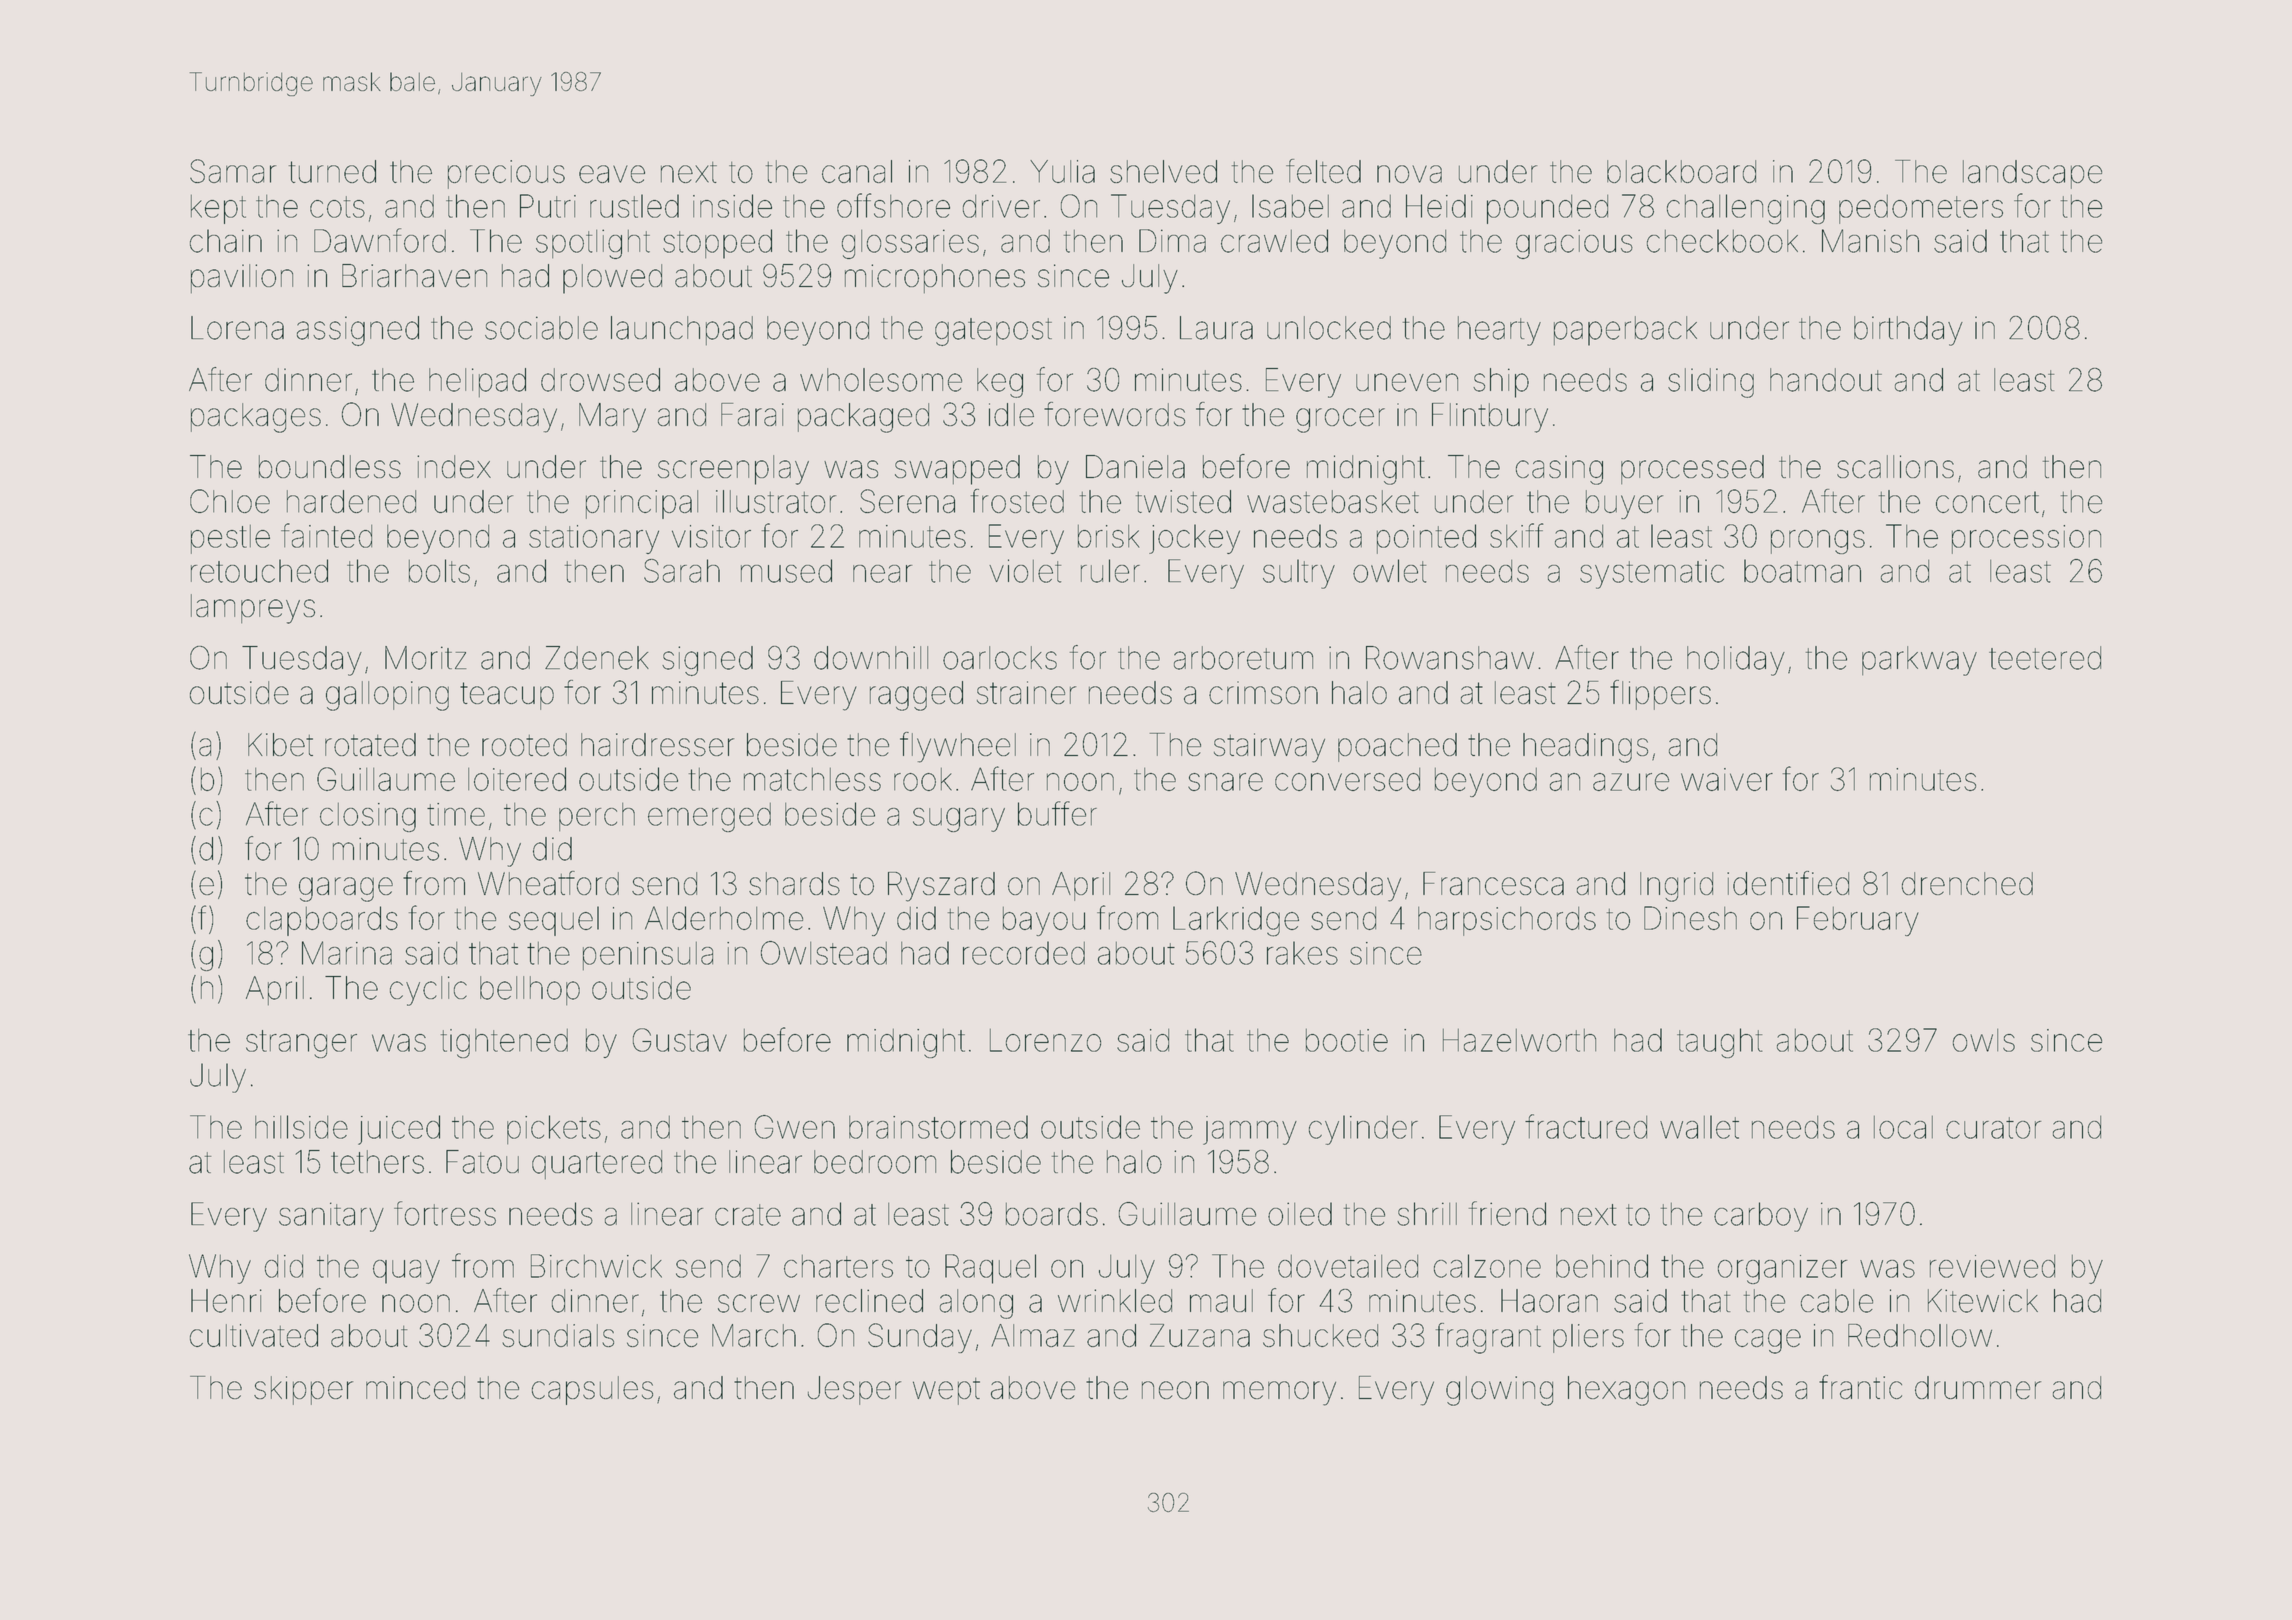 Image resolution: width=2292 pixels, height=1620 pixels. What do you see at coordinates (682, 330) in the document?
I see `launchpad` at bounding box center [682, 330].
